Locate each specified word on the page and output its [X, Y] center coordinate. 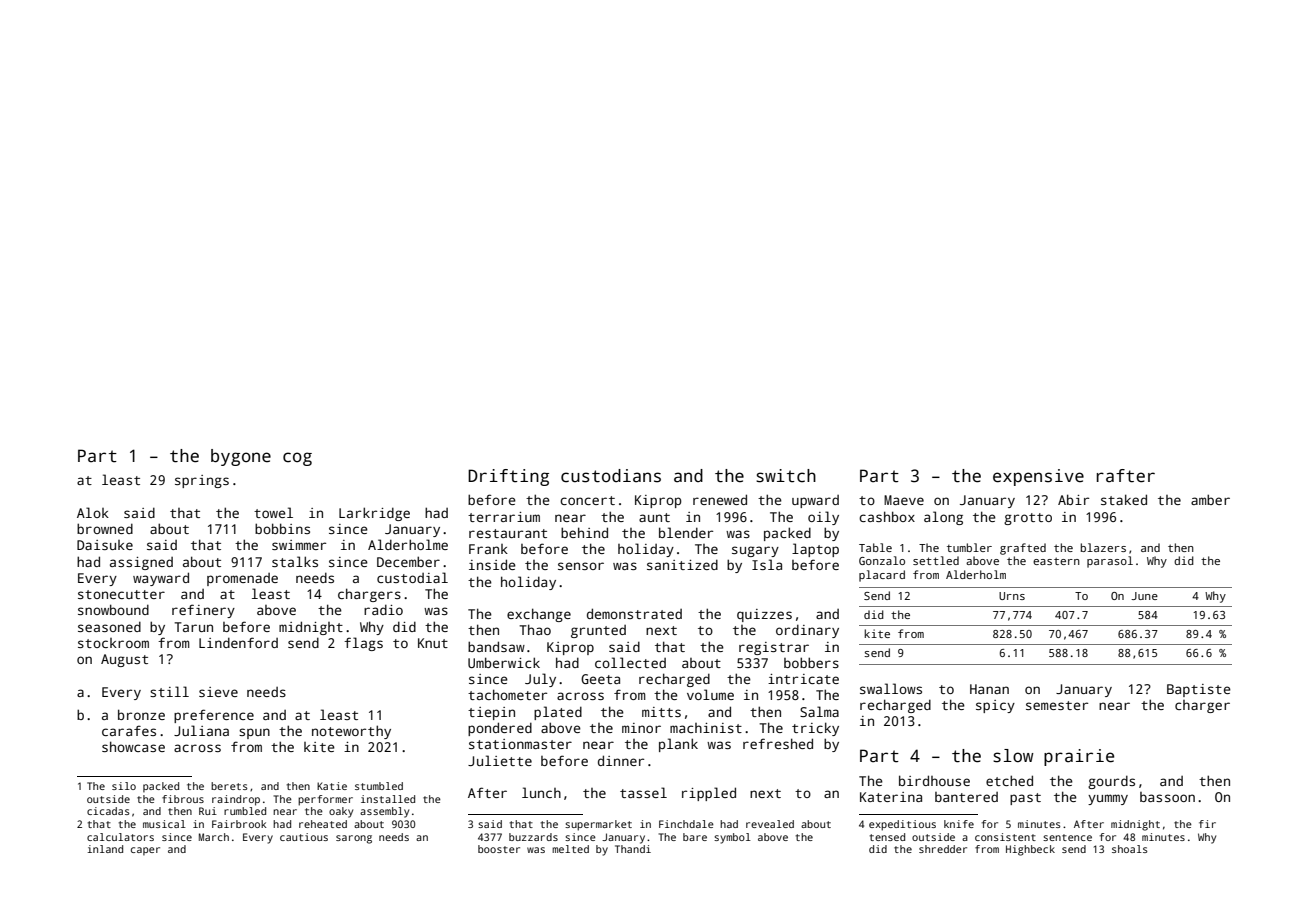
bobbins [282, 528]
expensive [1038, 477]
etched [1009, 780]
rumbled [245, 811]
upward [815, 501]
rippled [709, 794]
